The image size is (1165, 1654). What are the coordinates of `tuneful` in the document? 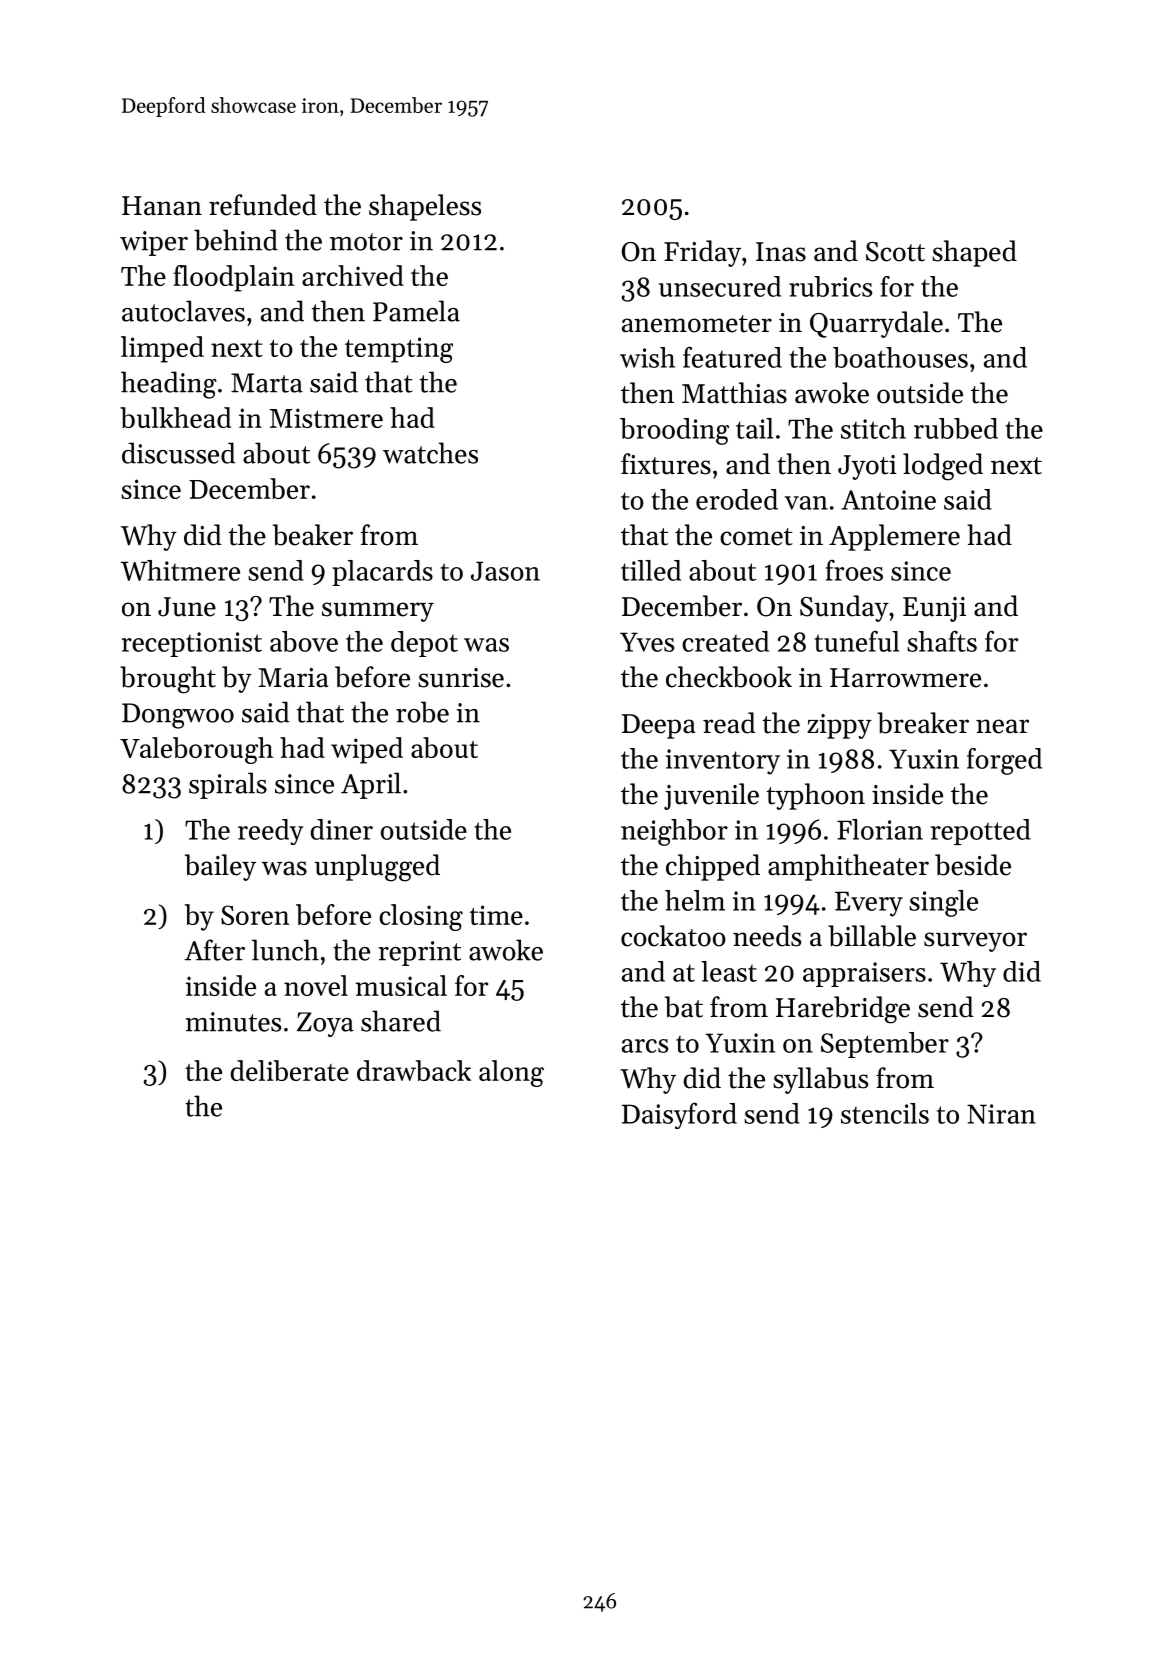 It's located at (856, 641).
